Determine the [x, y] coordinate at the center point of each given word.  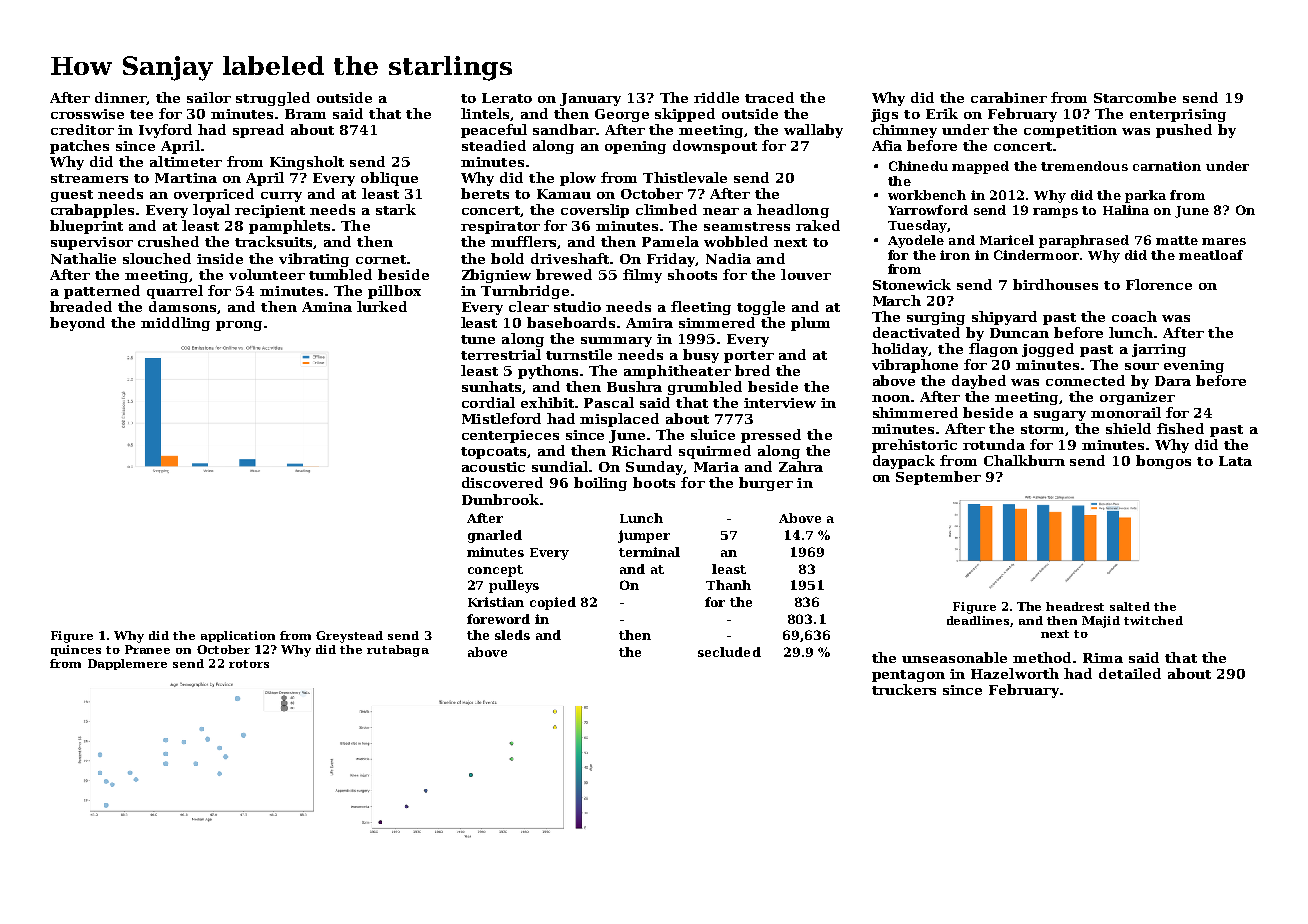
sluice [713, 434]
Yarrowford [928, 210]
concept [495, 571]
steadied [494, 145]
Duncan [1019, 333]
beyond [77, 324]
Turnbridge [525, 292]
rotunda [994, 444]
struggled [273, 99]
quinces [76, 650]
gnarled [495, 536]
